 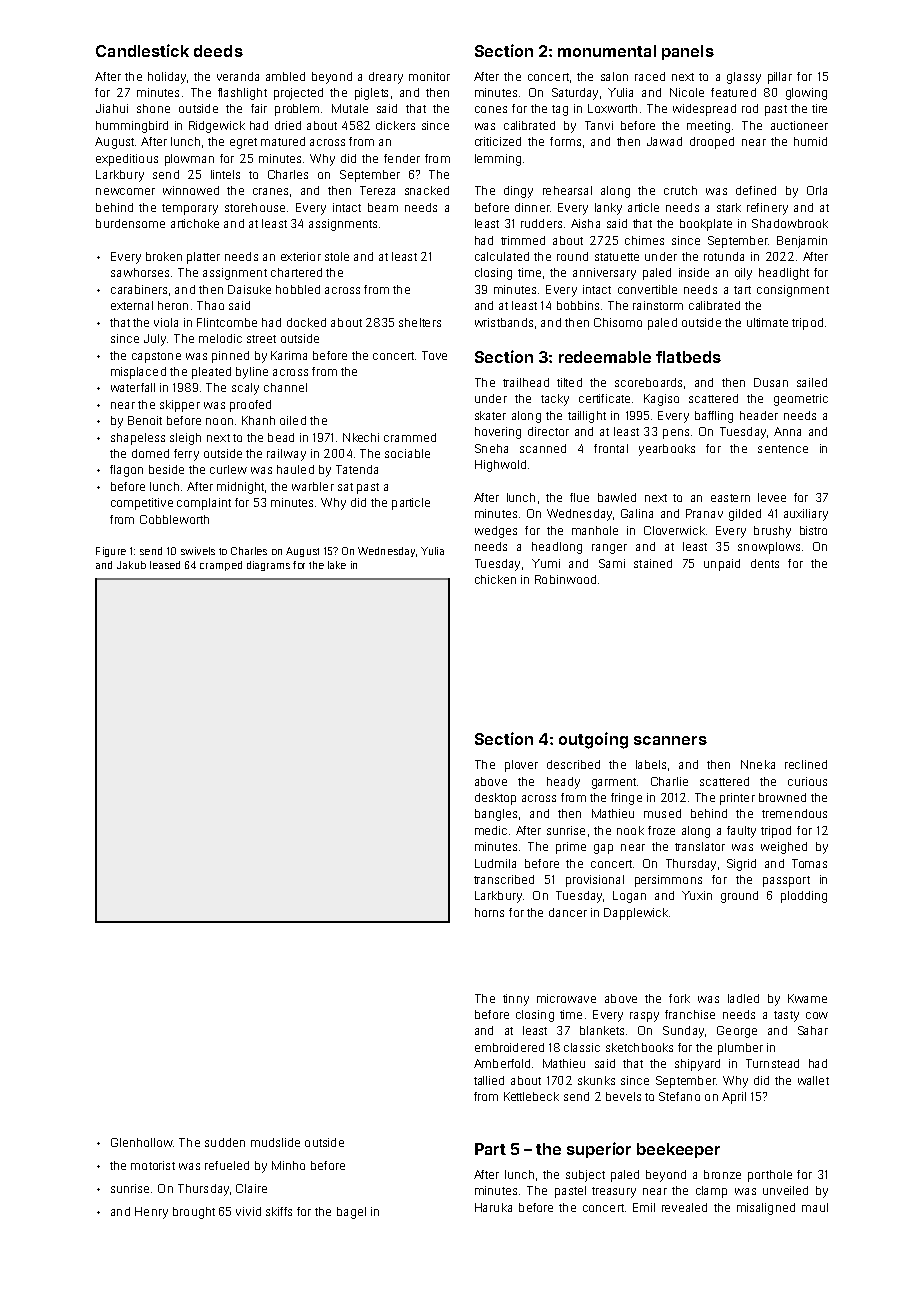 I want to click on monitor, so click(x=429, y=76).
